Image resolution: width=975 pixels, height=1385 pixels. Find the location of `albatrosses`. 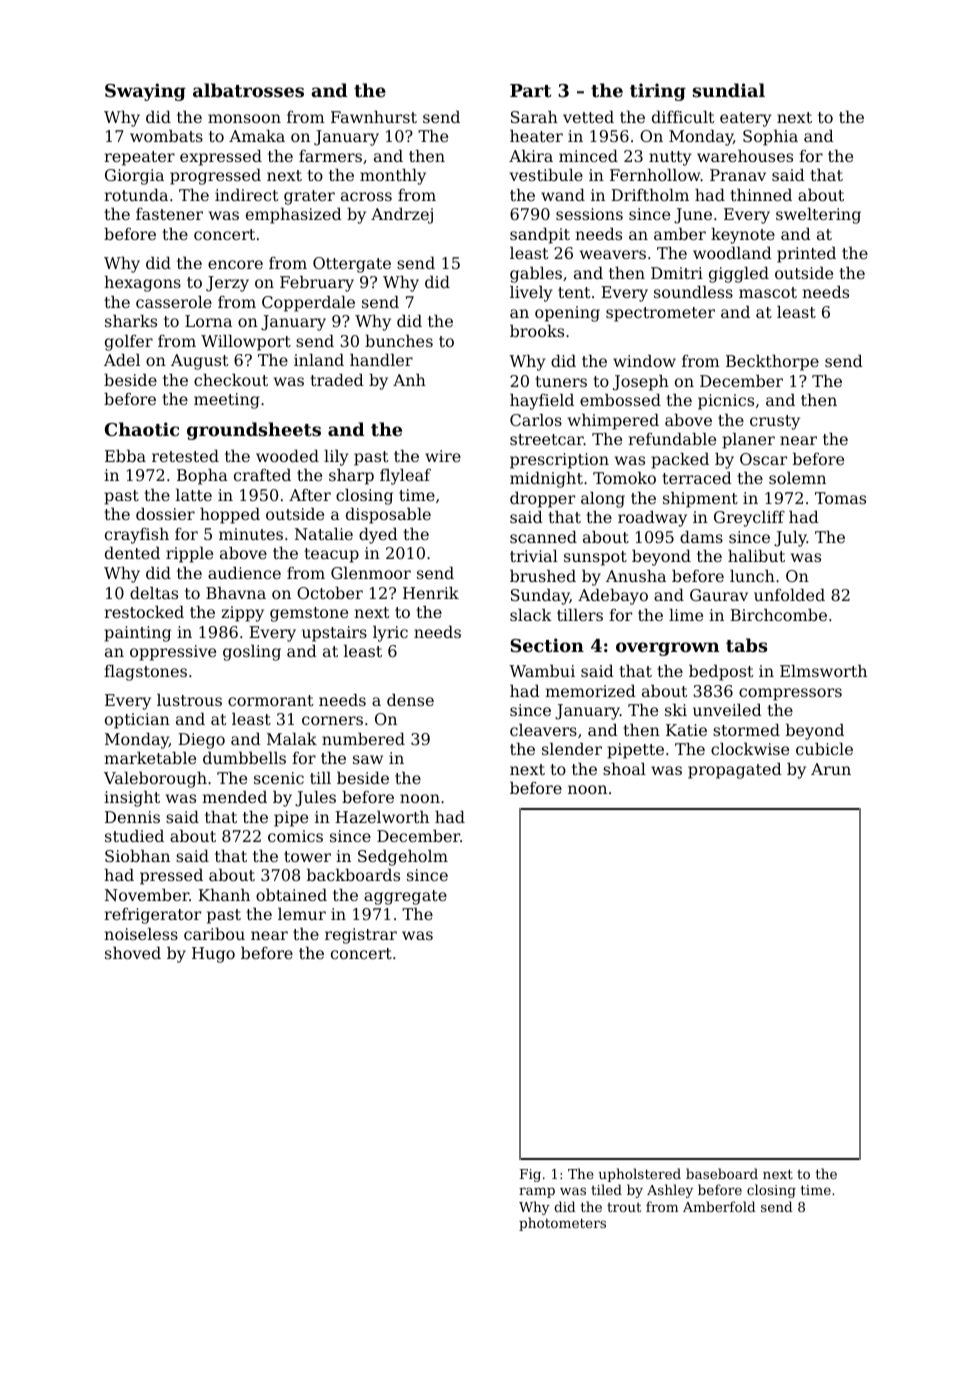

albatrosses is located at coordinates (248, 90).
